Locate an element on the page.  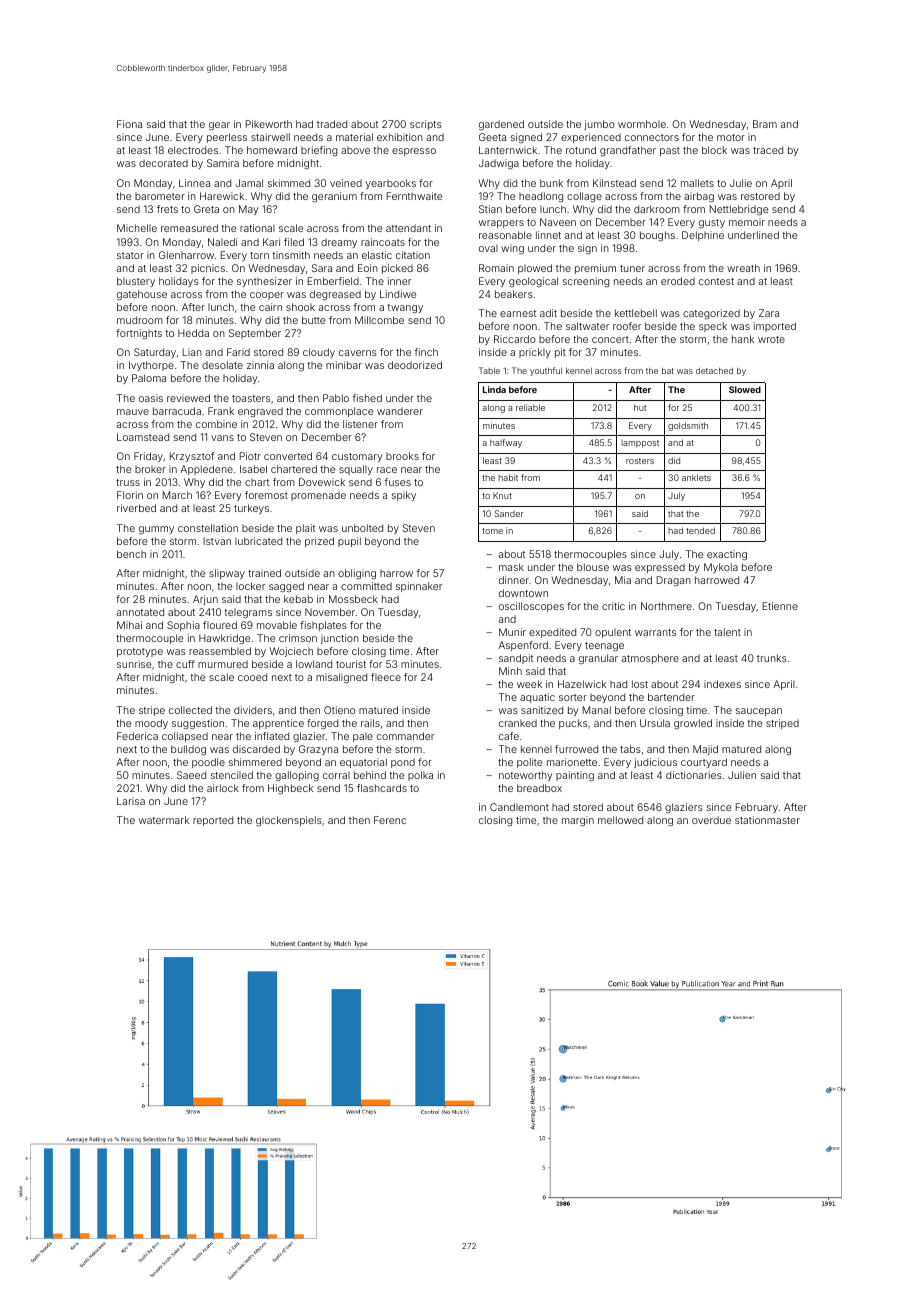
Ferenc is located at coordinates (390, 820).
